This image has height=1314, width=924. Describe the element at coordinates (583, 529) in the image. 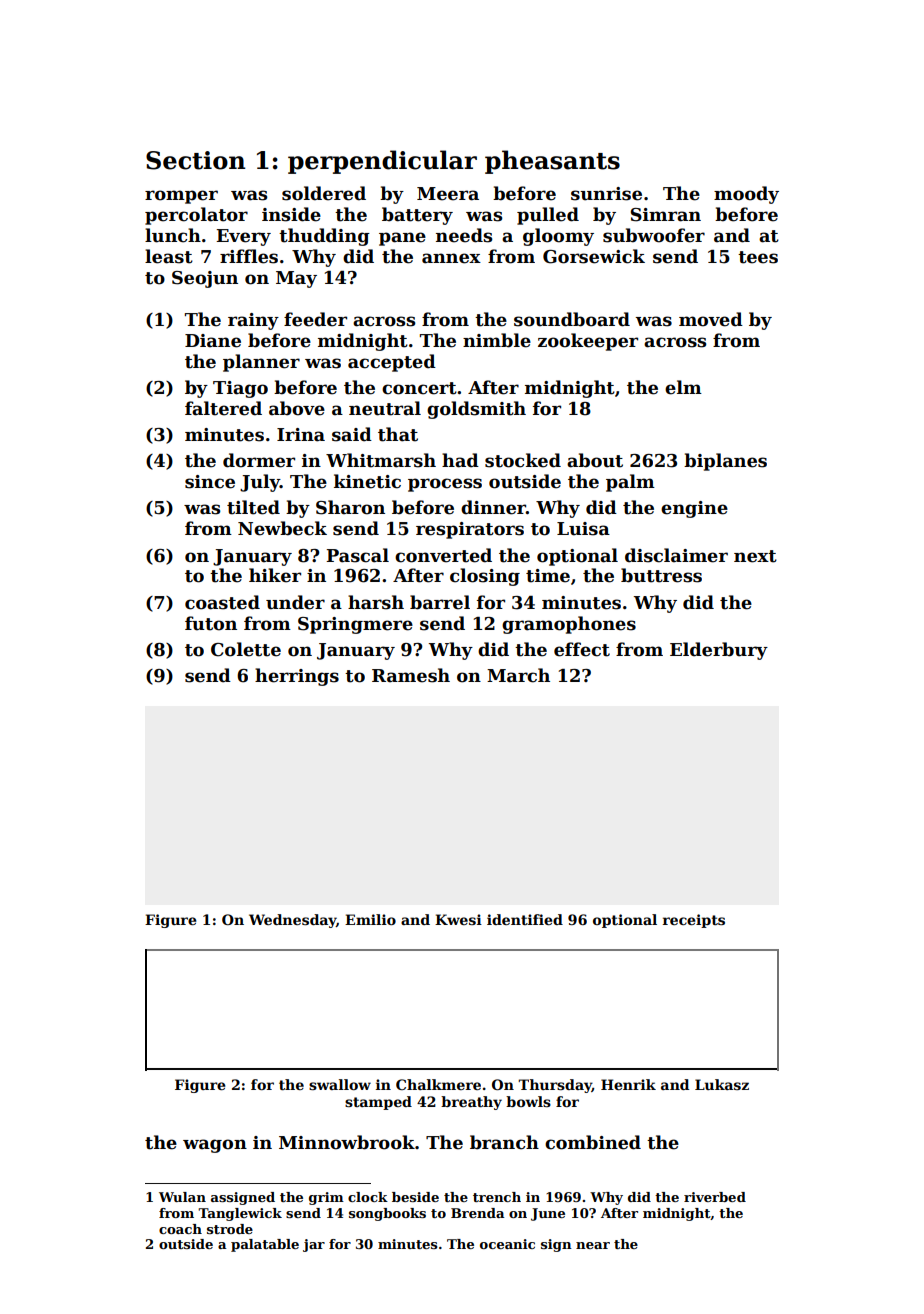

I see `Luisa` at that location.
